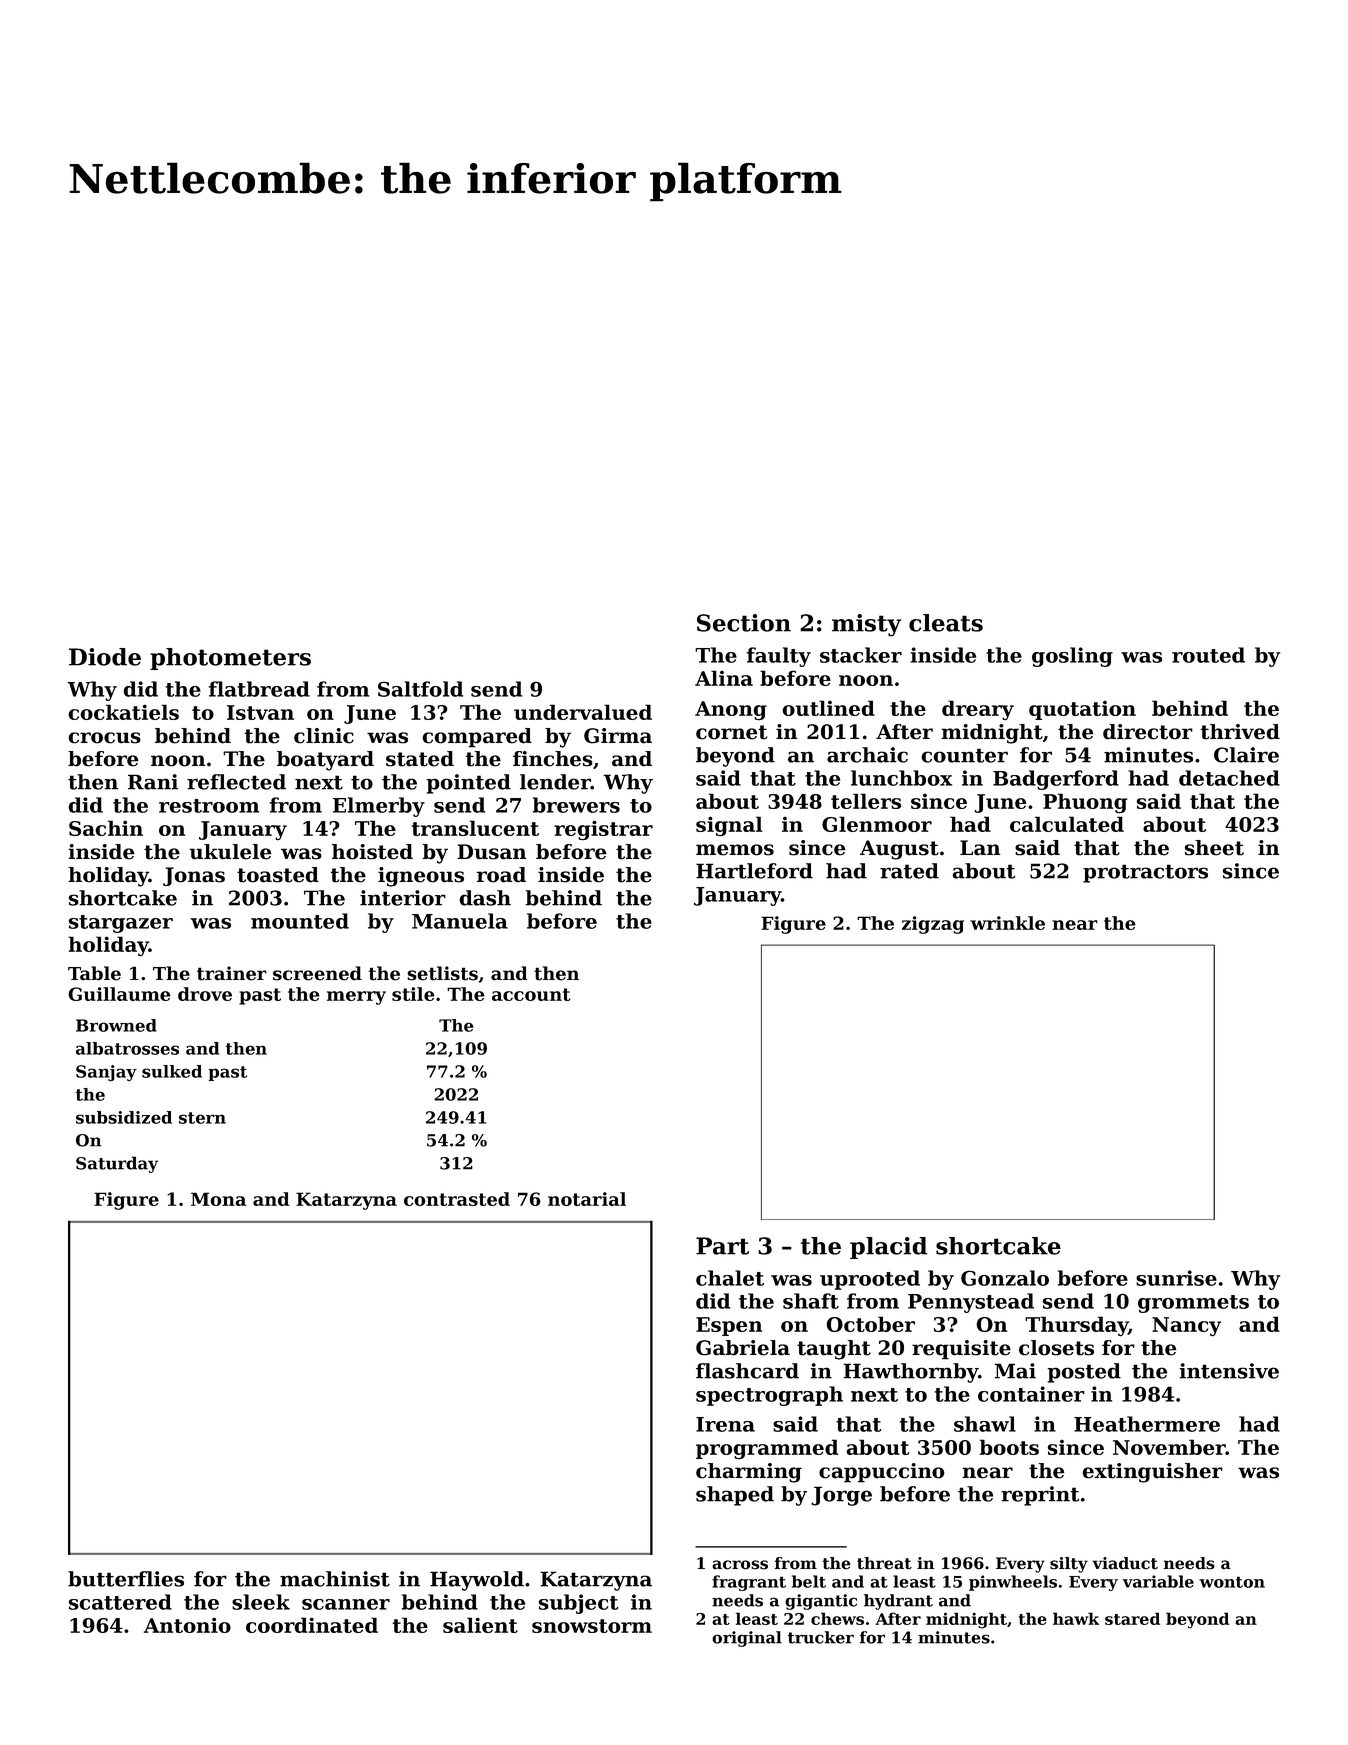 This document has width=1348, height=1745. Describe the element at coordinates (106, 828) in the document. I see `Sachin` at that location.
